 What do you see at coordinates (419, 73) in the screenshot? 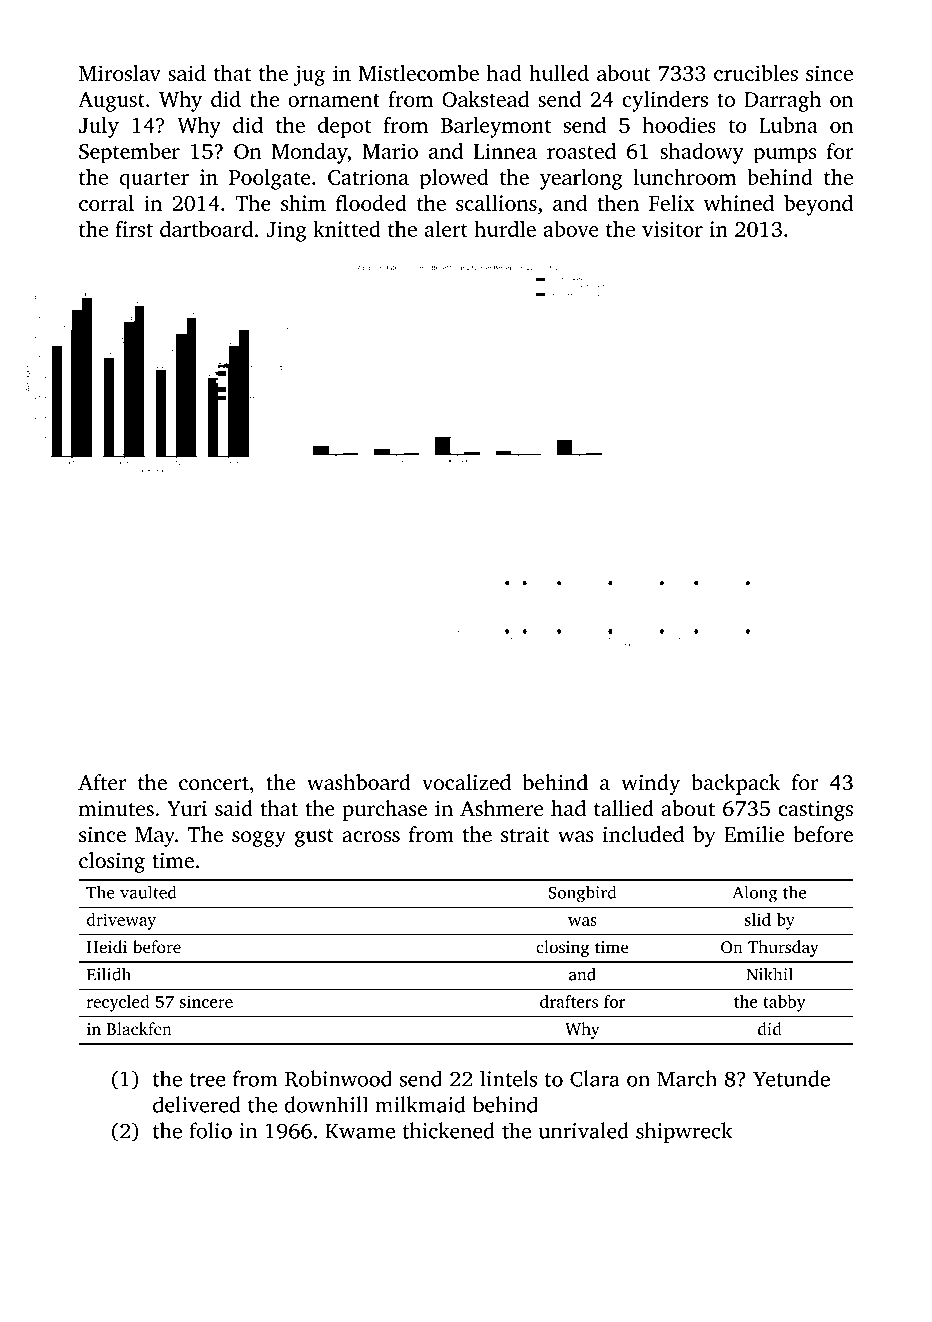
I see `Mistlecombe` at bounding box center [419, 73].
